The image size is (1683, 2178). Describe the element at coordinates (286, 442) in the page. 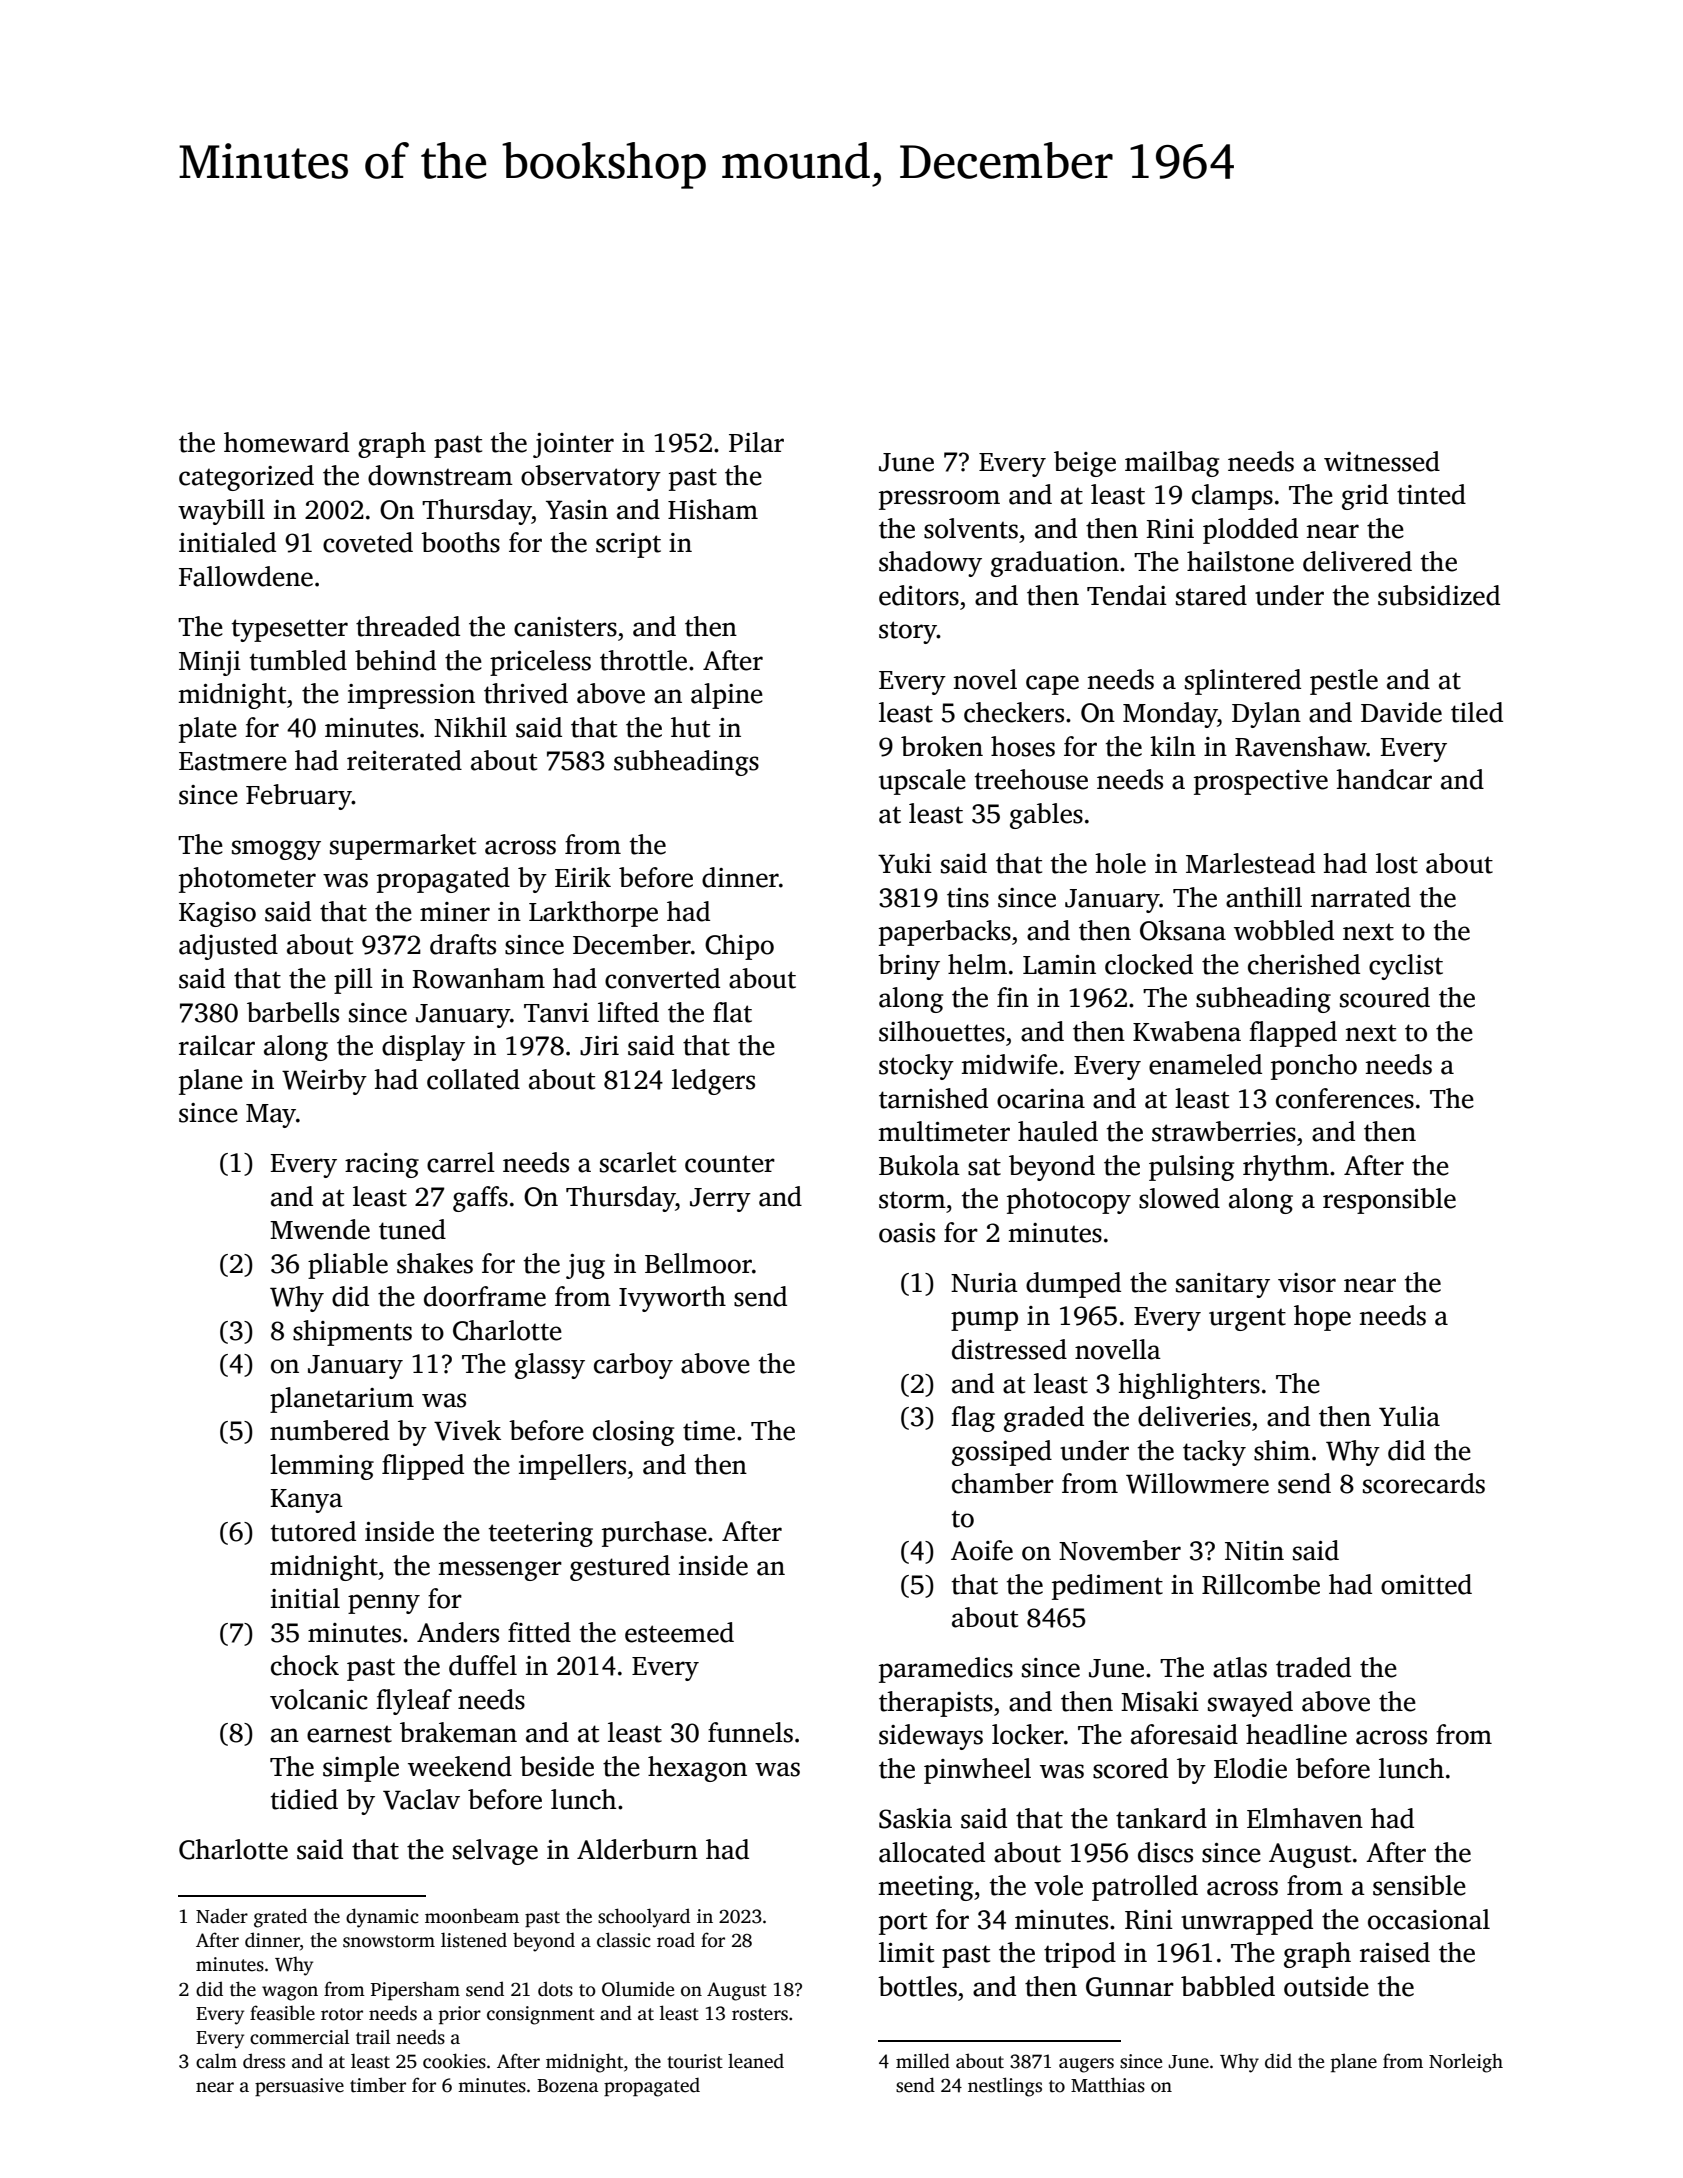

I see `homeward` at that location.
